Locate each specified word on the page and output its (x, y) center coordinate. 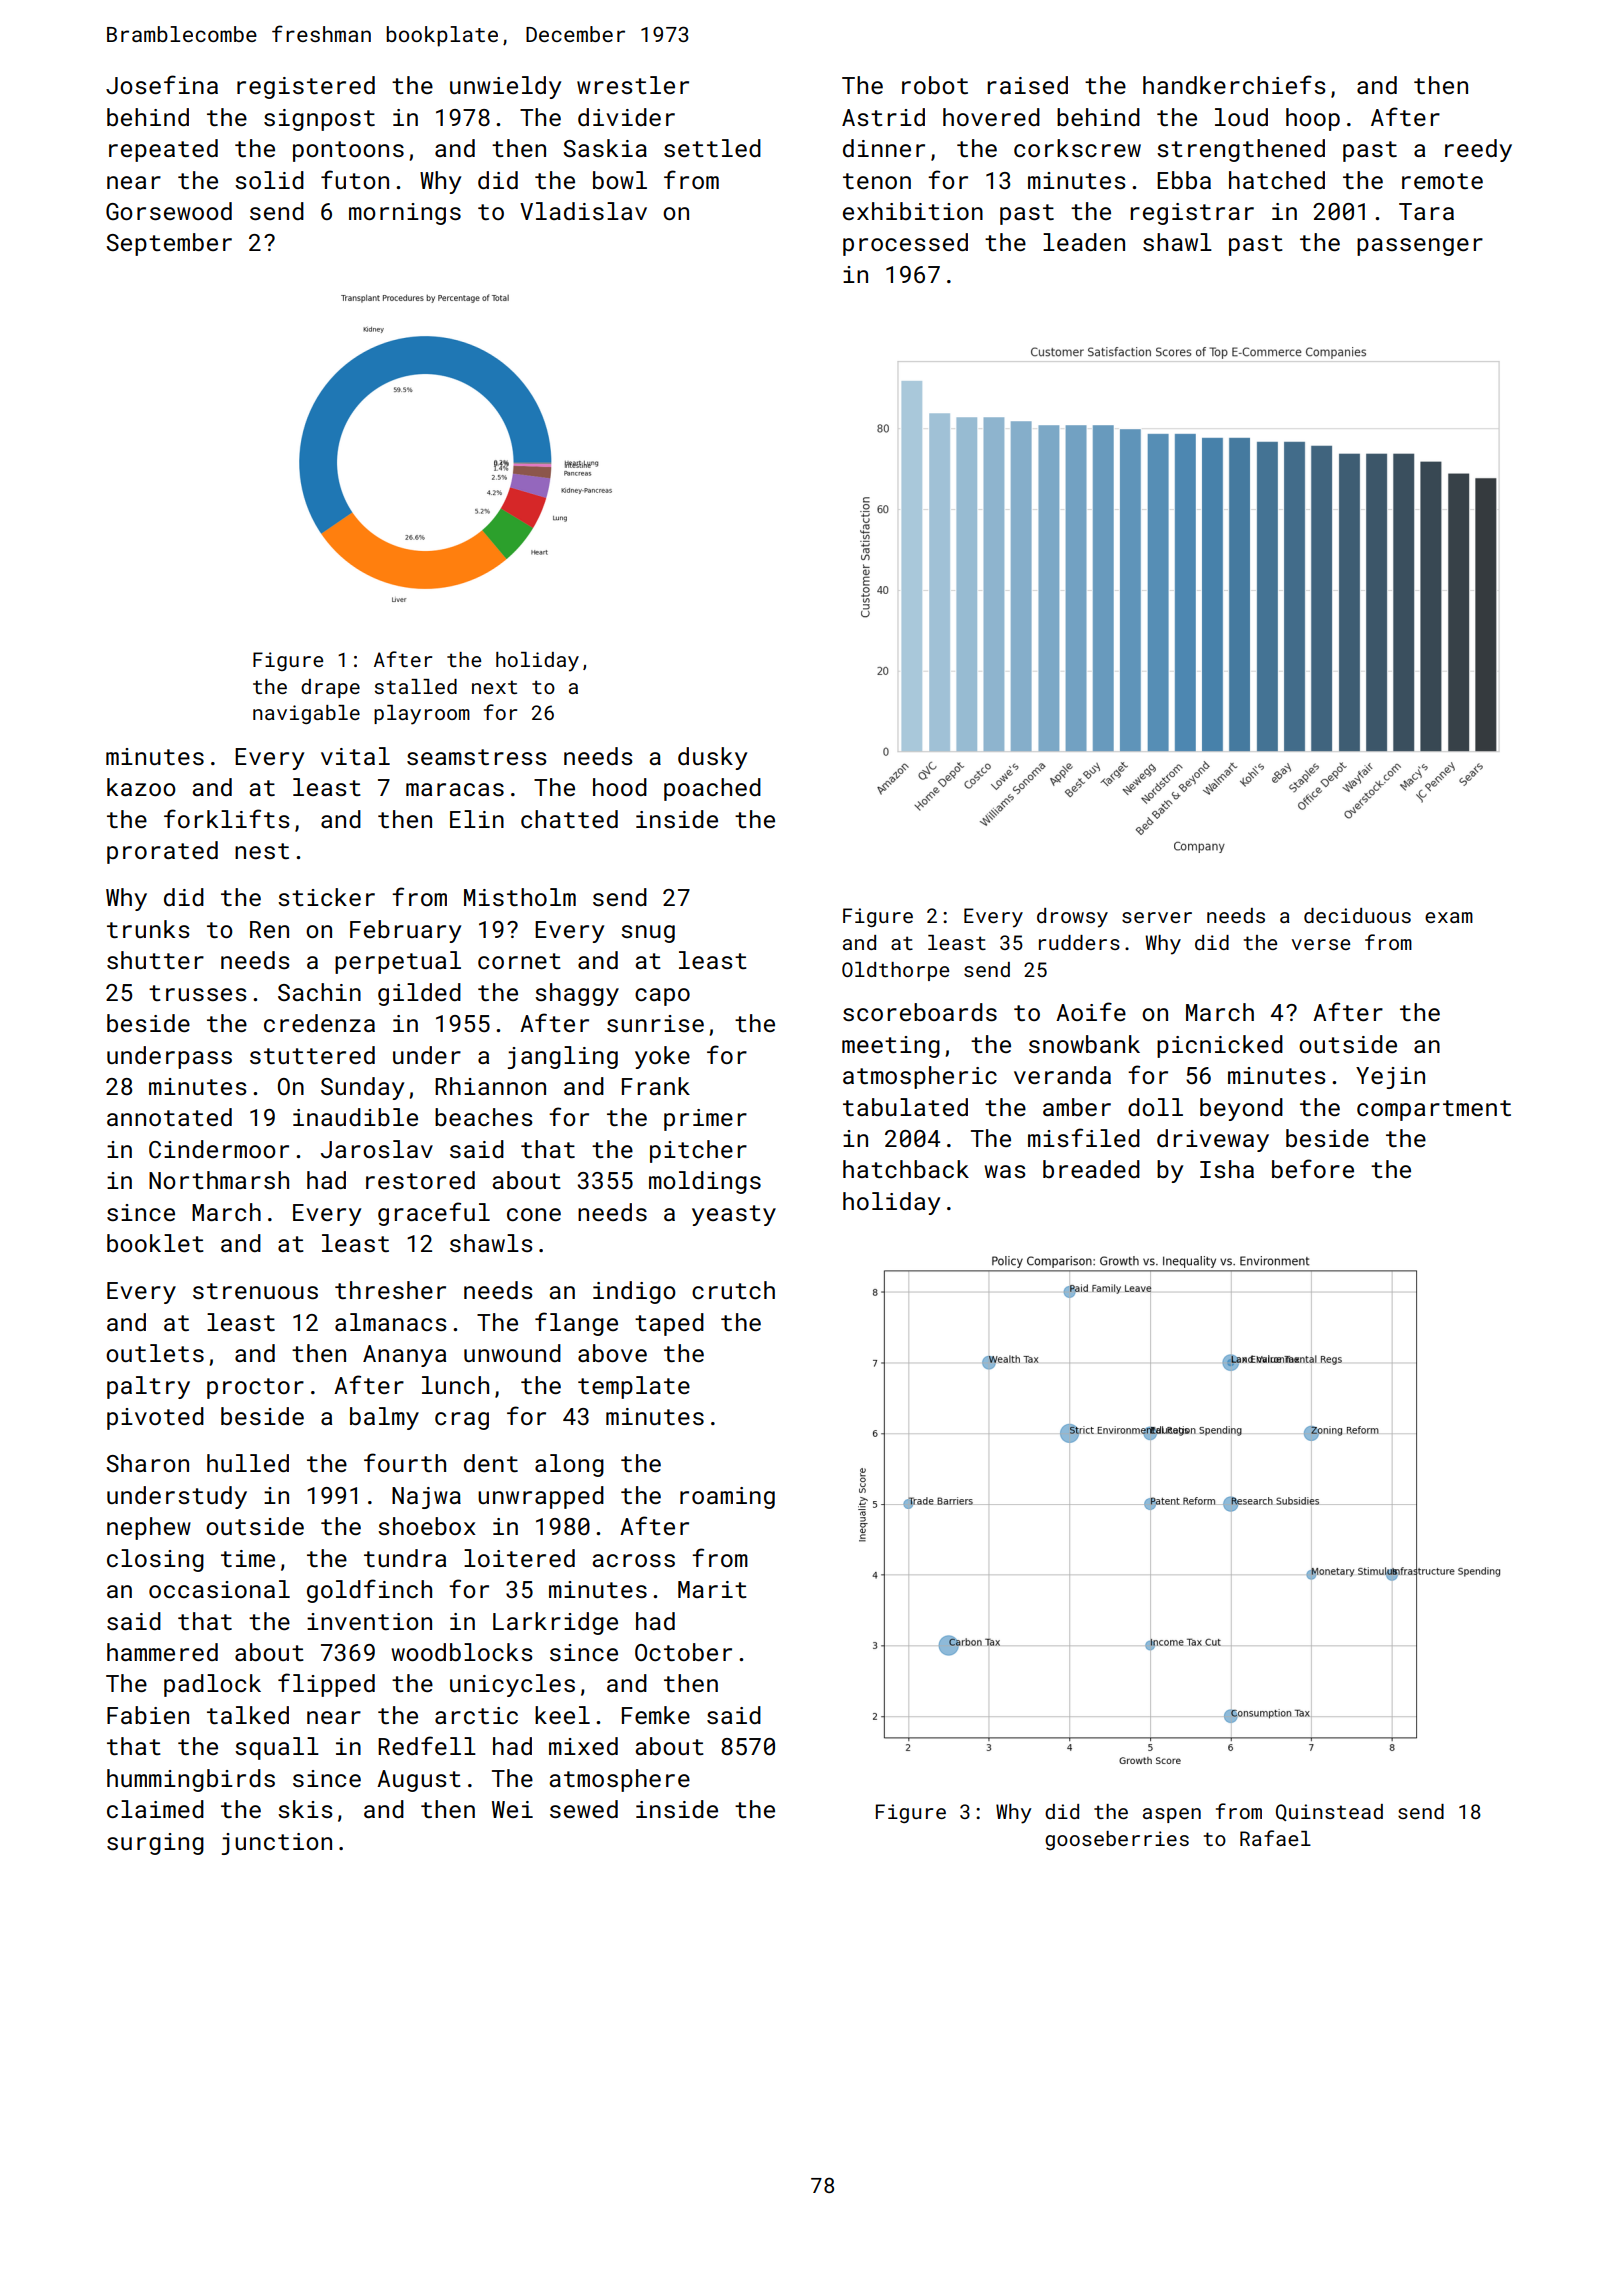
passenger (1420, 247)
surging (155, 1844)
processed (905, 244)
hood (620, 787)
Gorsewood (169, 211)
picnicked (1220, 1046)
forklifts (227, 818)
